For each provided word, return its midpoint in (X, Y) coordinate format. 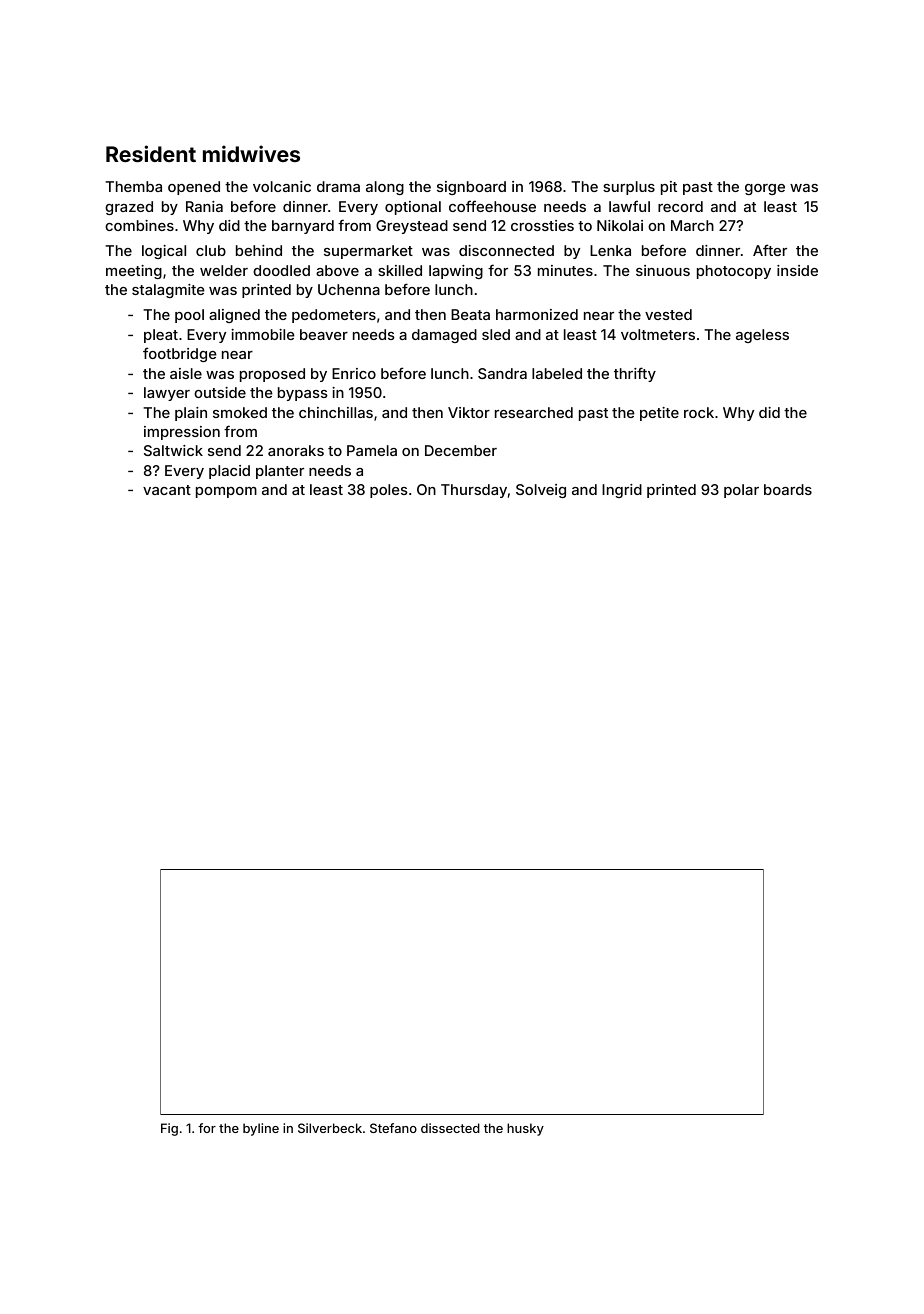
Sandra (502, 373)
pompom (226, 492)
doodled (281, 270)
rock (699, 412)
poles (389, 491)
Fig (169, 1129)
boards (788, 489)
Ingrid (622, 491)
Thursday (474, 491)
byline (261, 1129)
